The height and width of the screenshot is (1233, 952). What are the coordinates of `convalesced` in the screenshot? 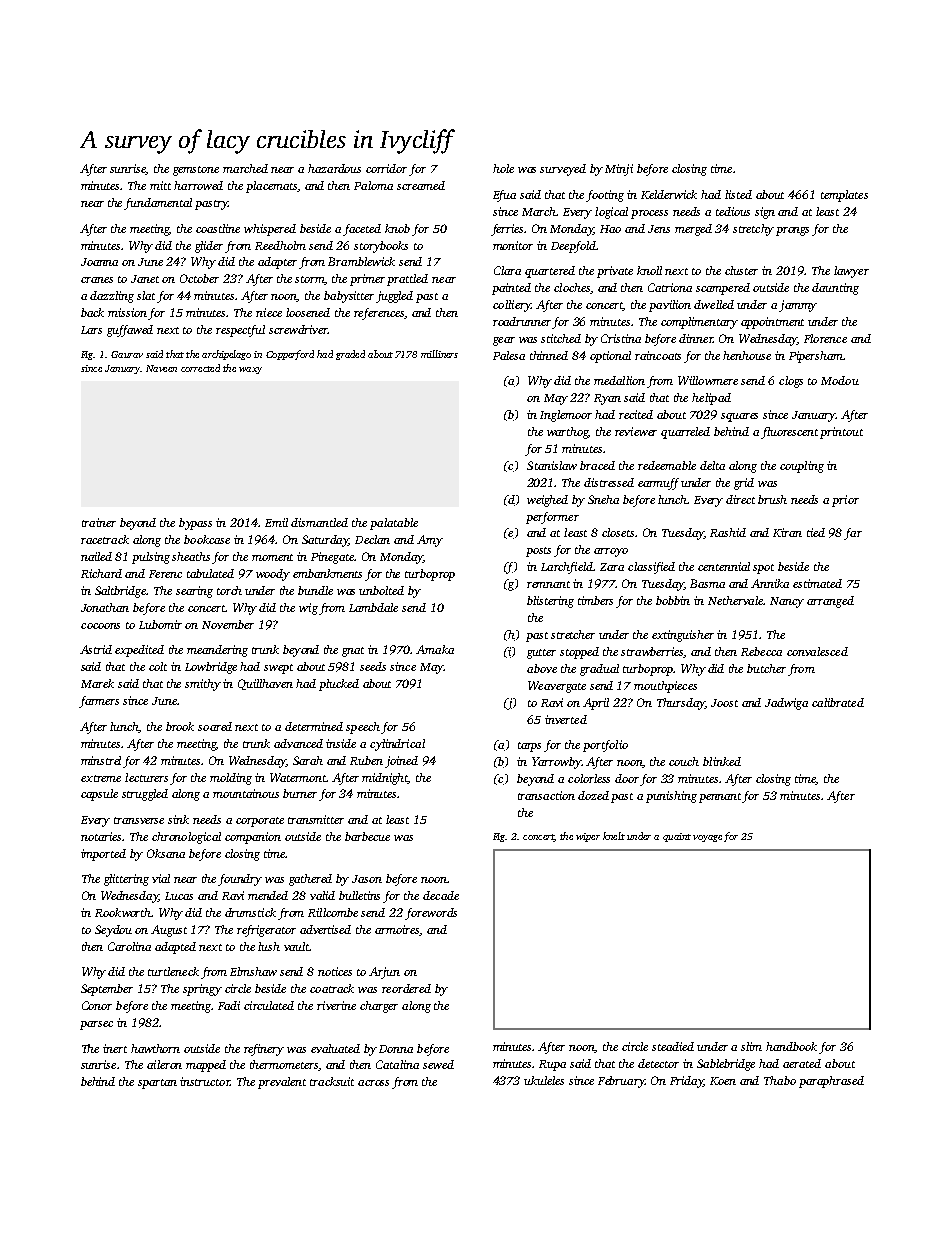 It's located at (817, 651).
